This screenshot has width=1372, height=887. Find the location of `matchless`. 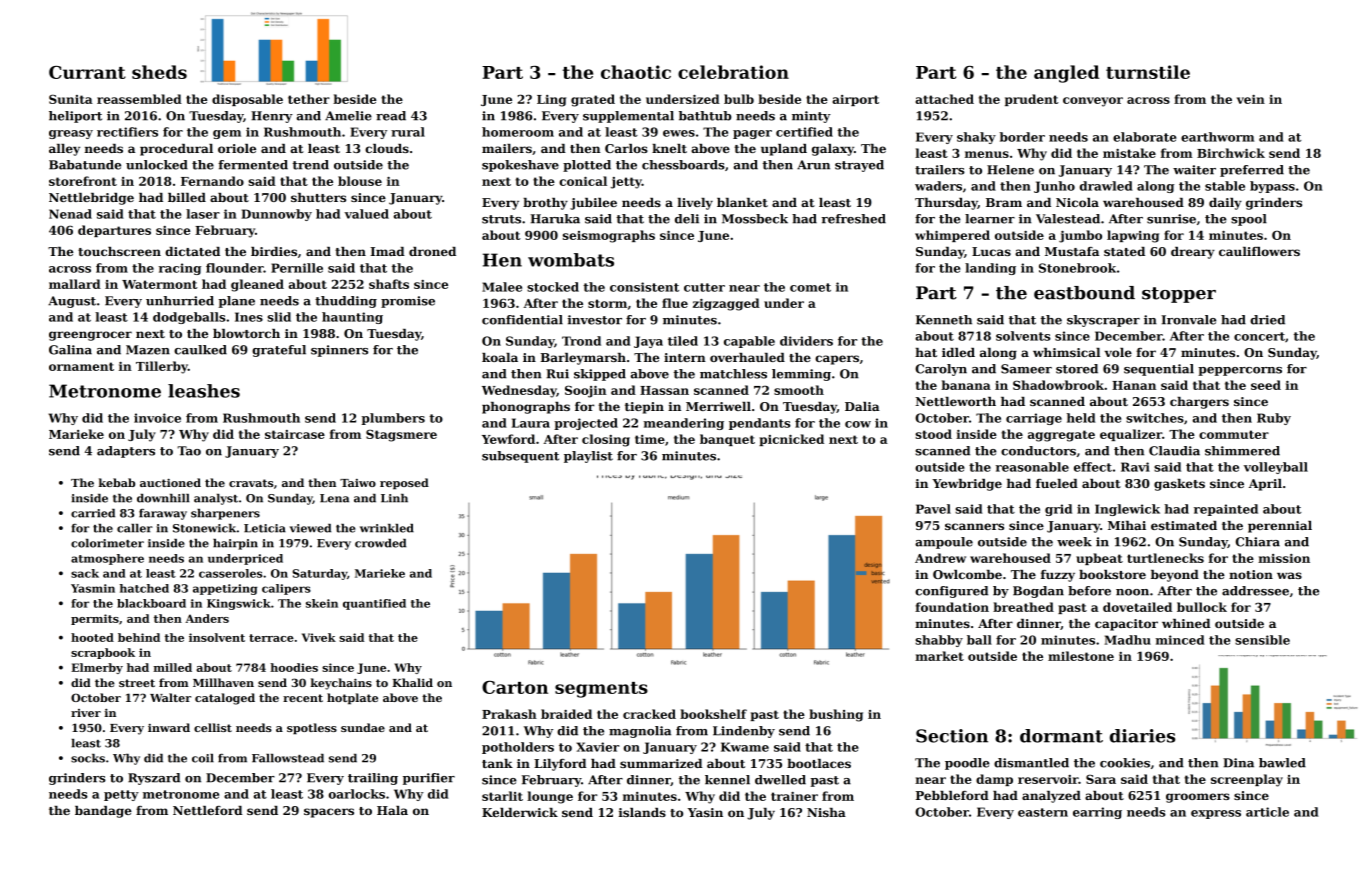

matchless is located at coordinates (733, 374).
